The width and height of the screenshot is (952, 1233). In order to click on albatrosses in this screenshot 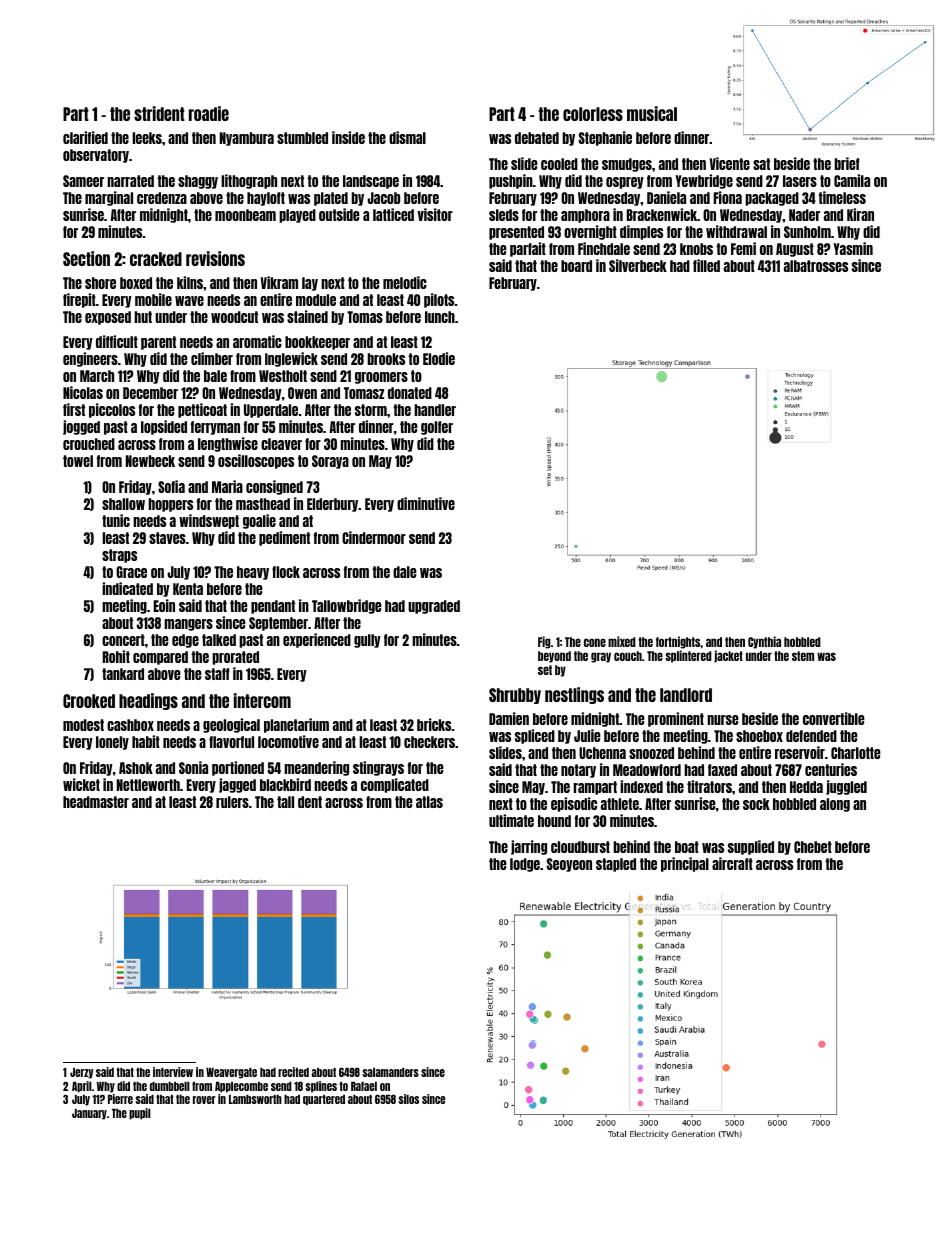, I will do `click(816, 266)`.
